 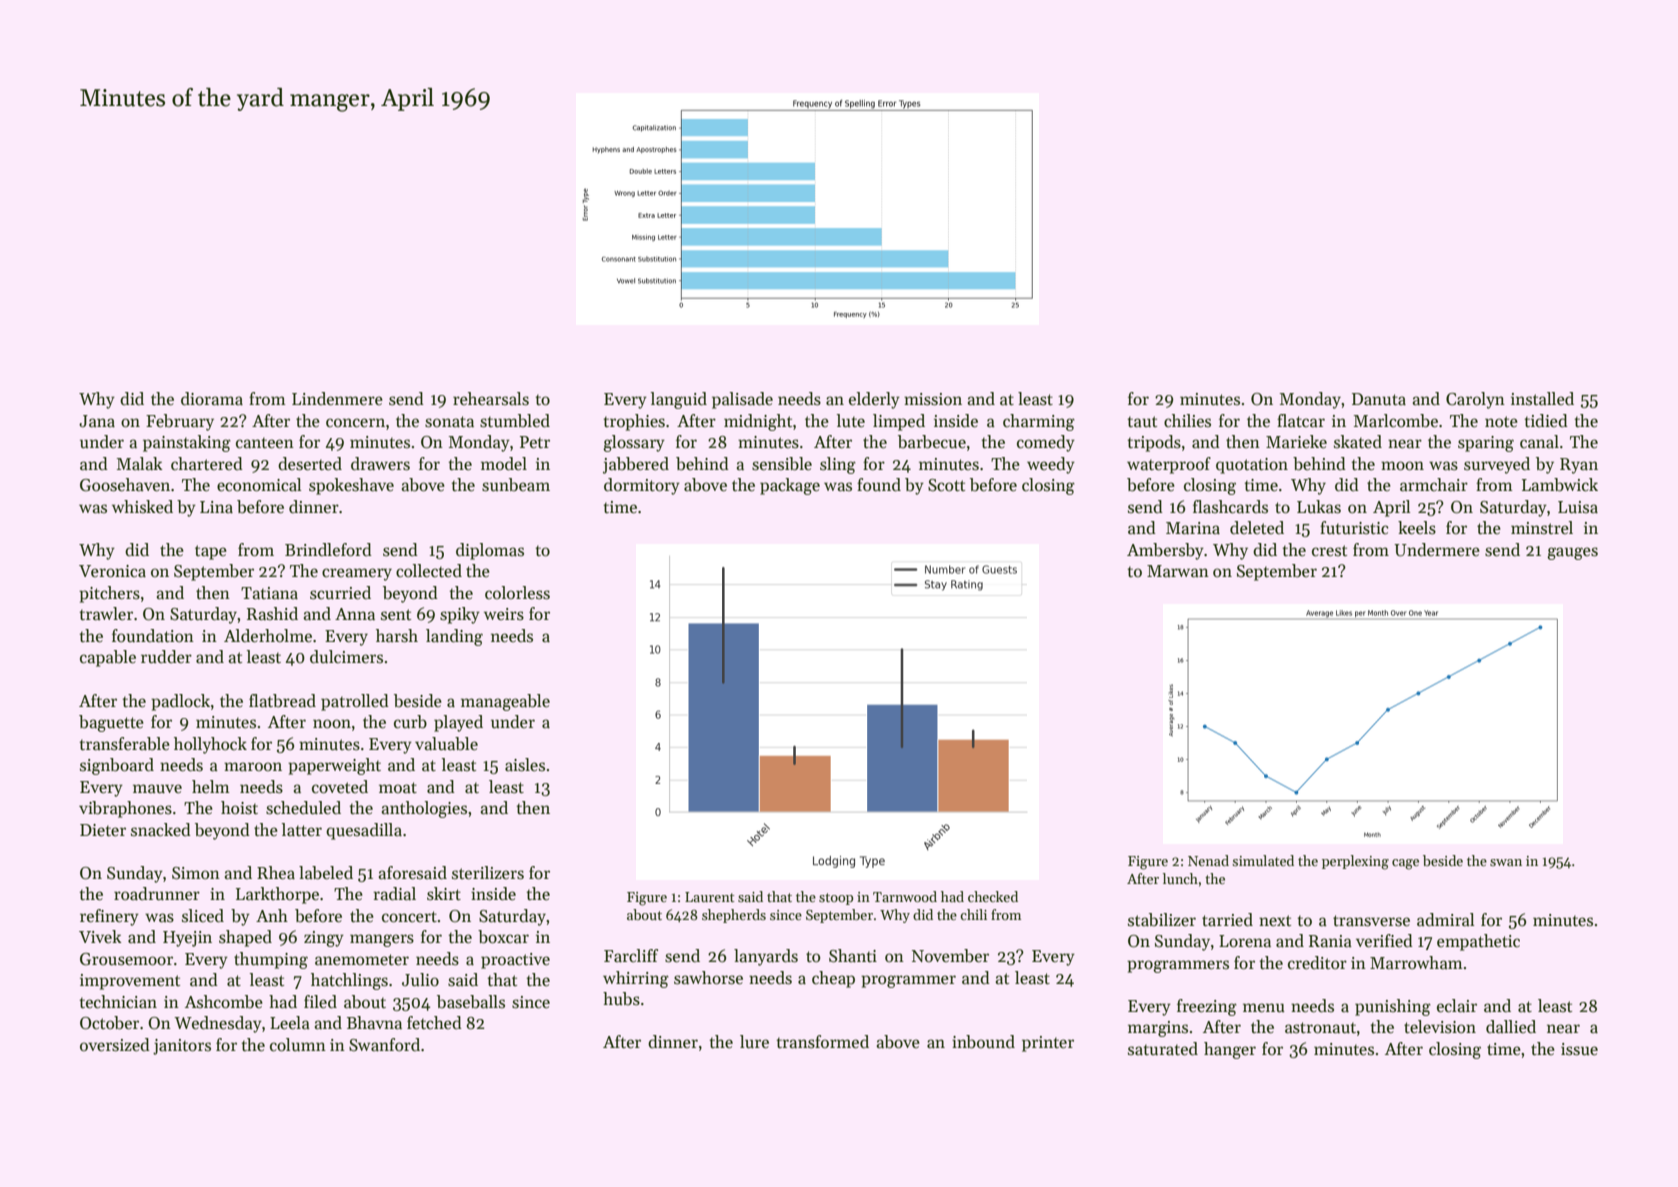 I want to click on labeled, so click(x=326, y=873).
